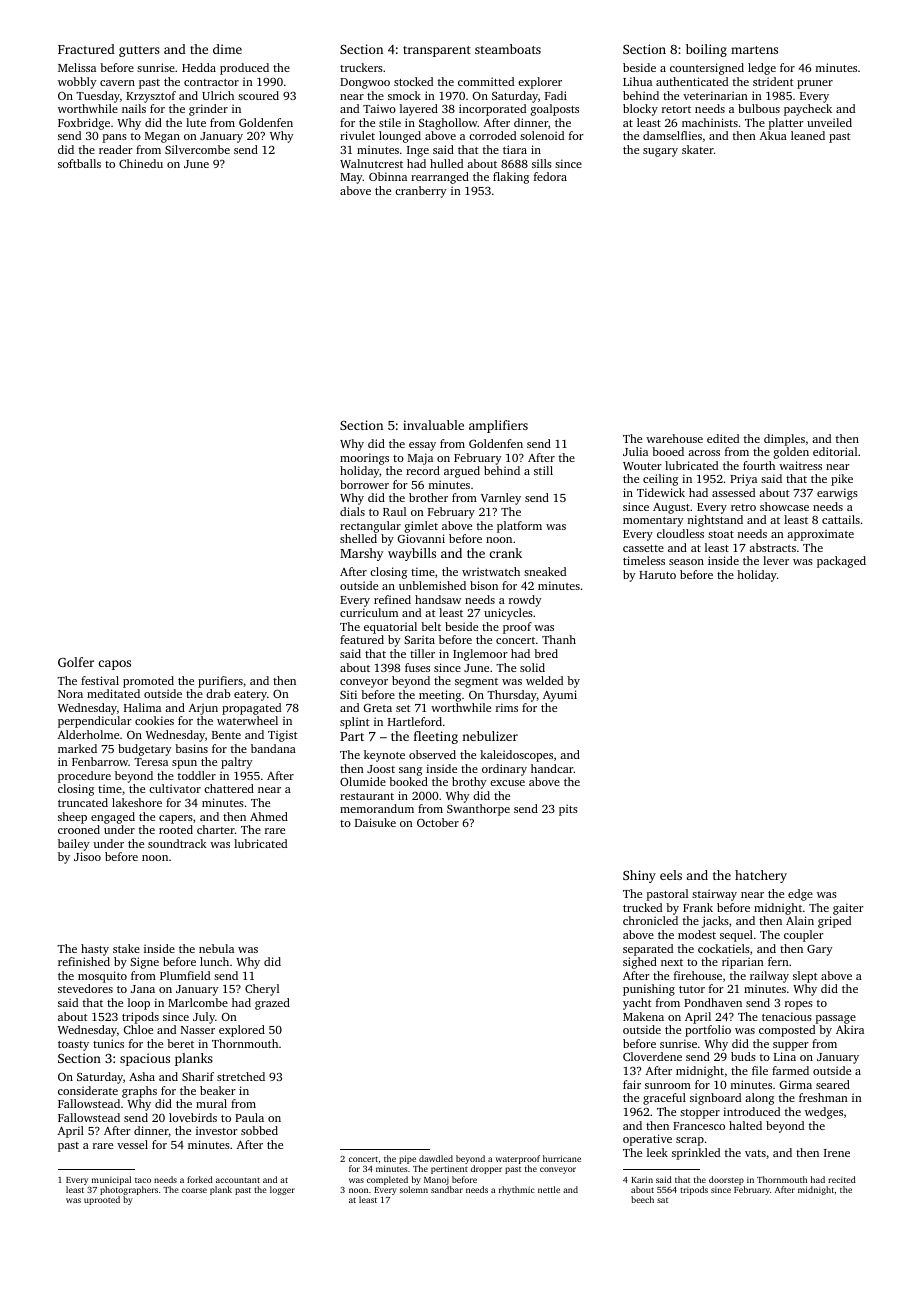 This page has height=1308, width=924. What do you see at coordinates (437, 51) in the page?
I see `transparent` at bounding box center [437, 51].
